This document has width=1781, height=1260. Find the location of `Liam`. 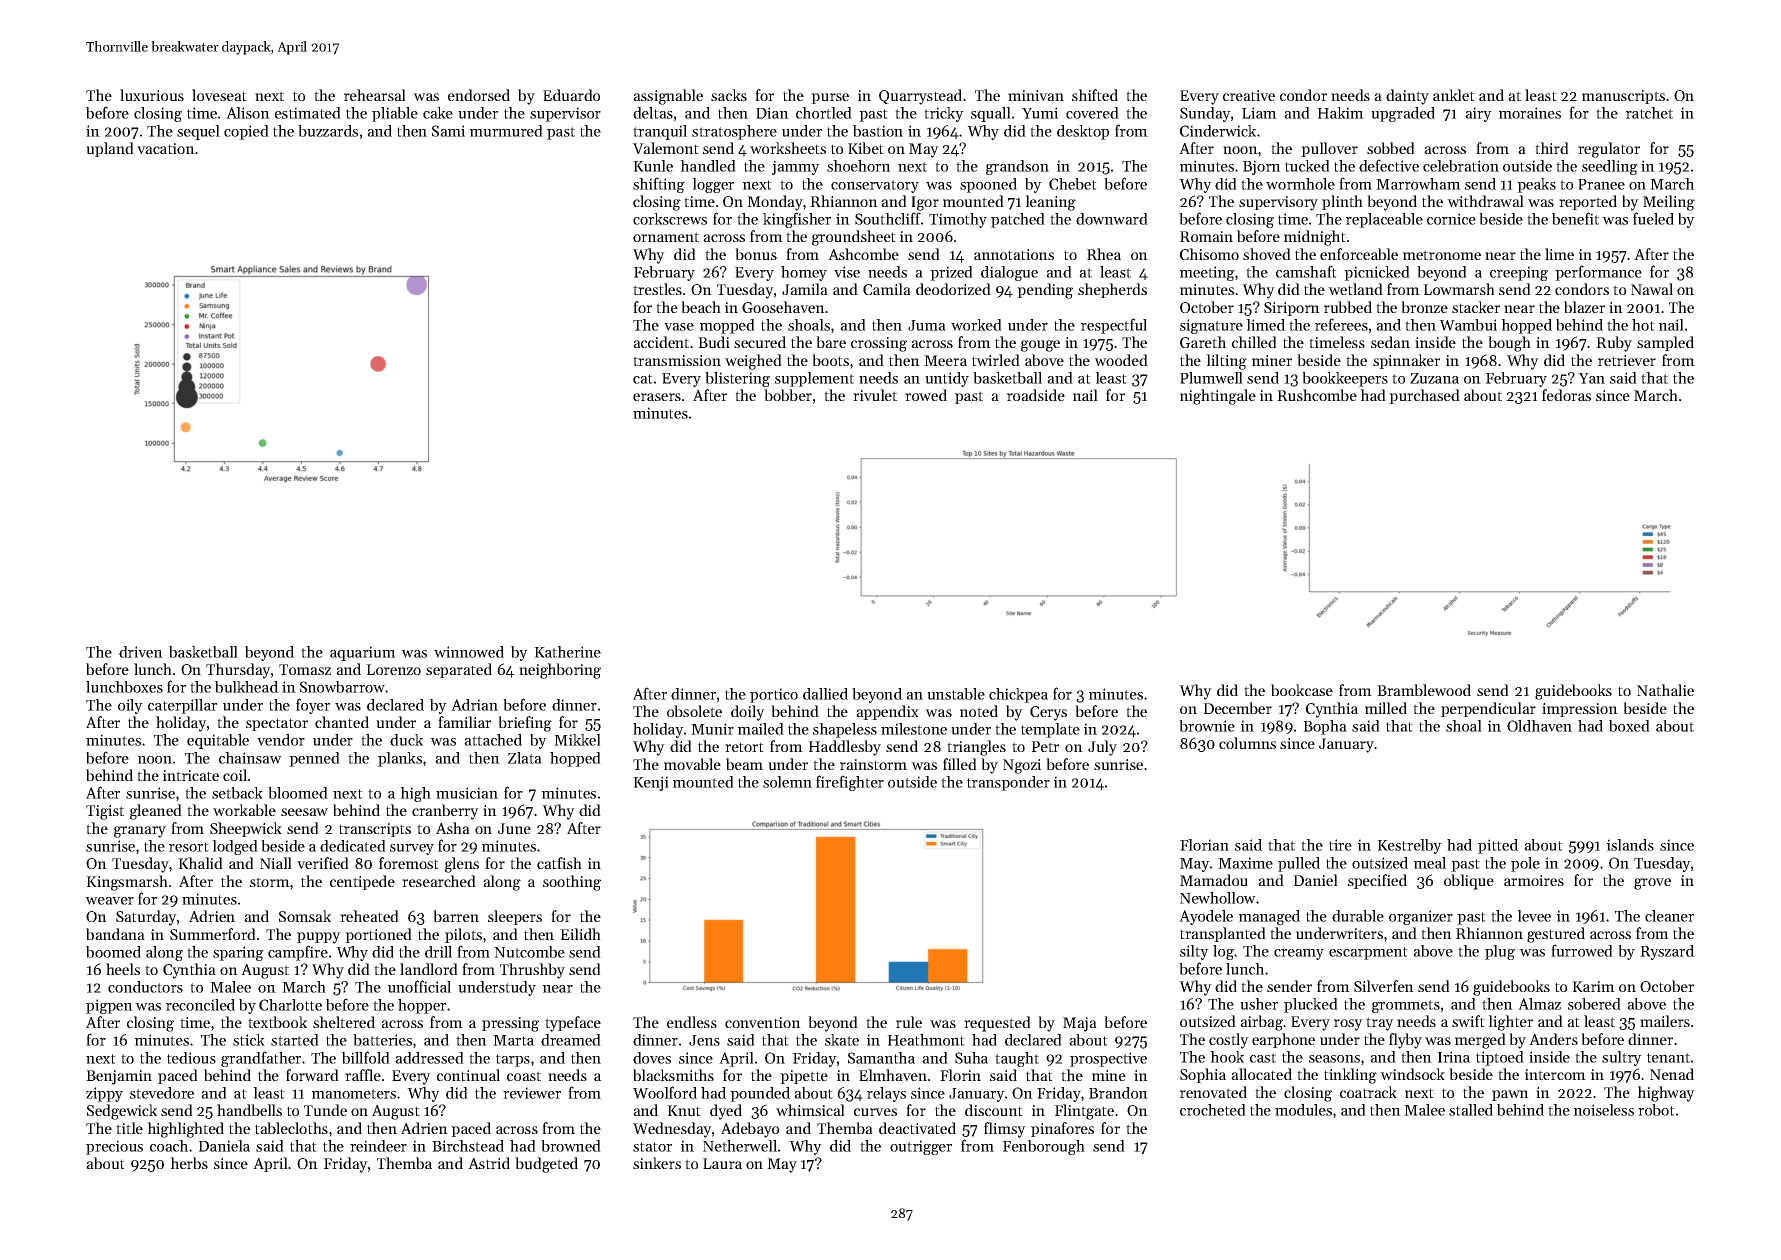

Liam is located at coordinates (1259, 113).
